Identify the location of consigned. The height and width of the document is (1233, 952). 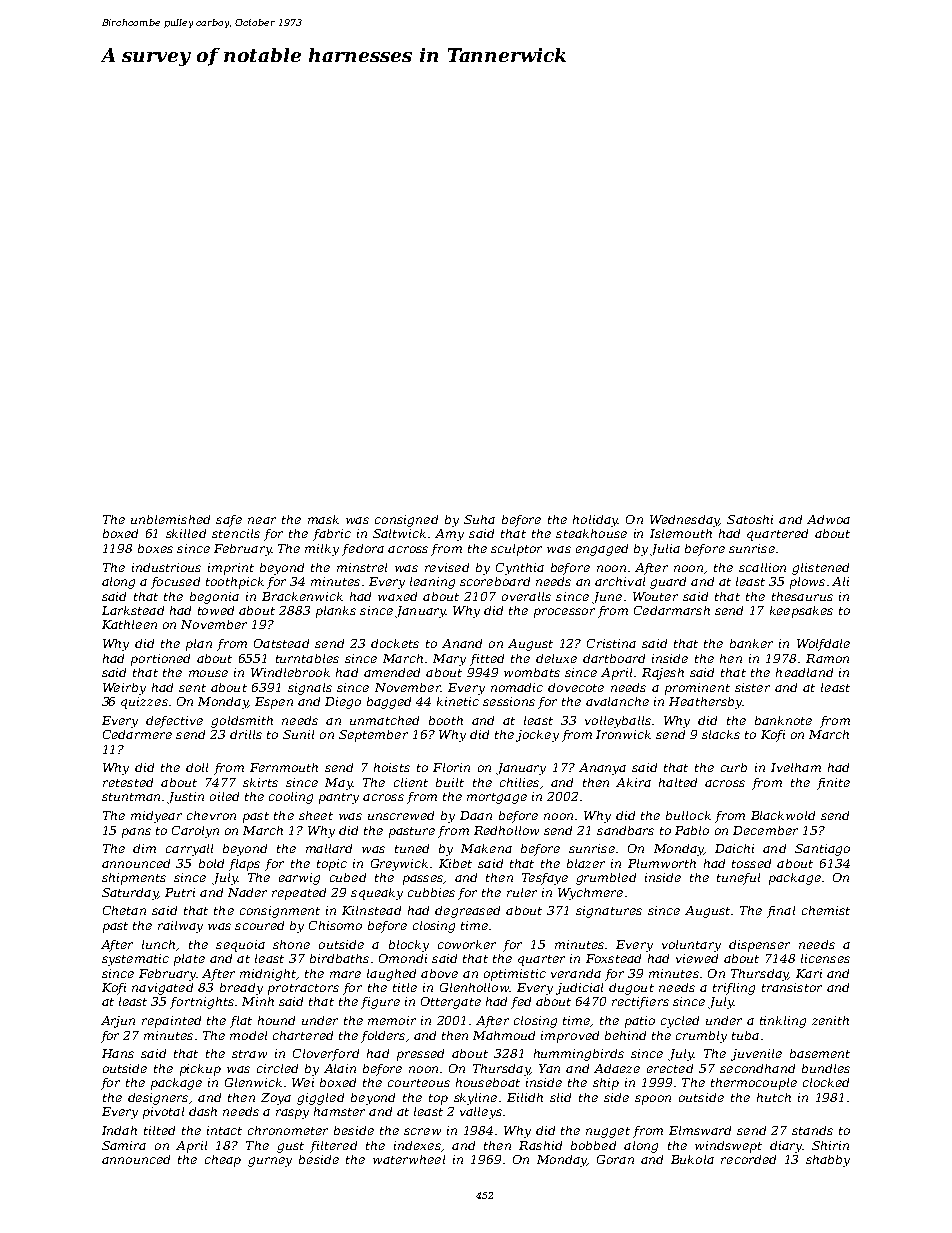
(406, 521).
